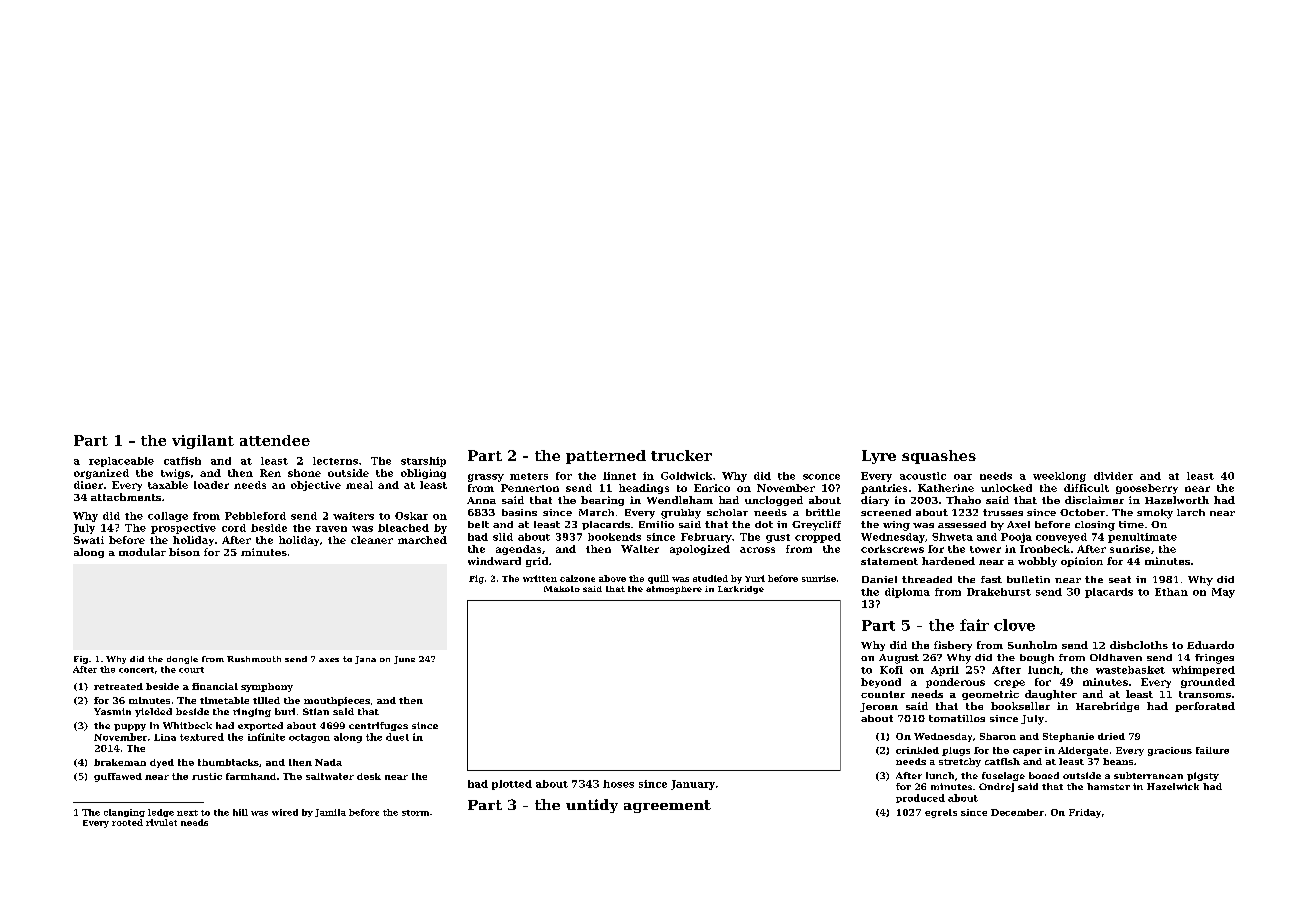 The width and height of the page is (1308, 924). I want to click on February, so click(706, 538).
